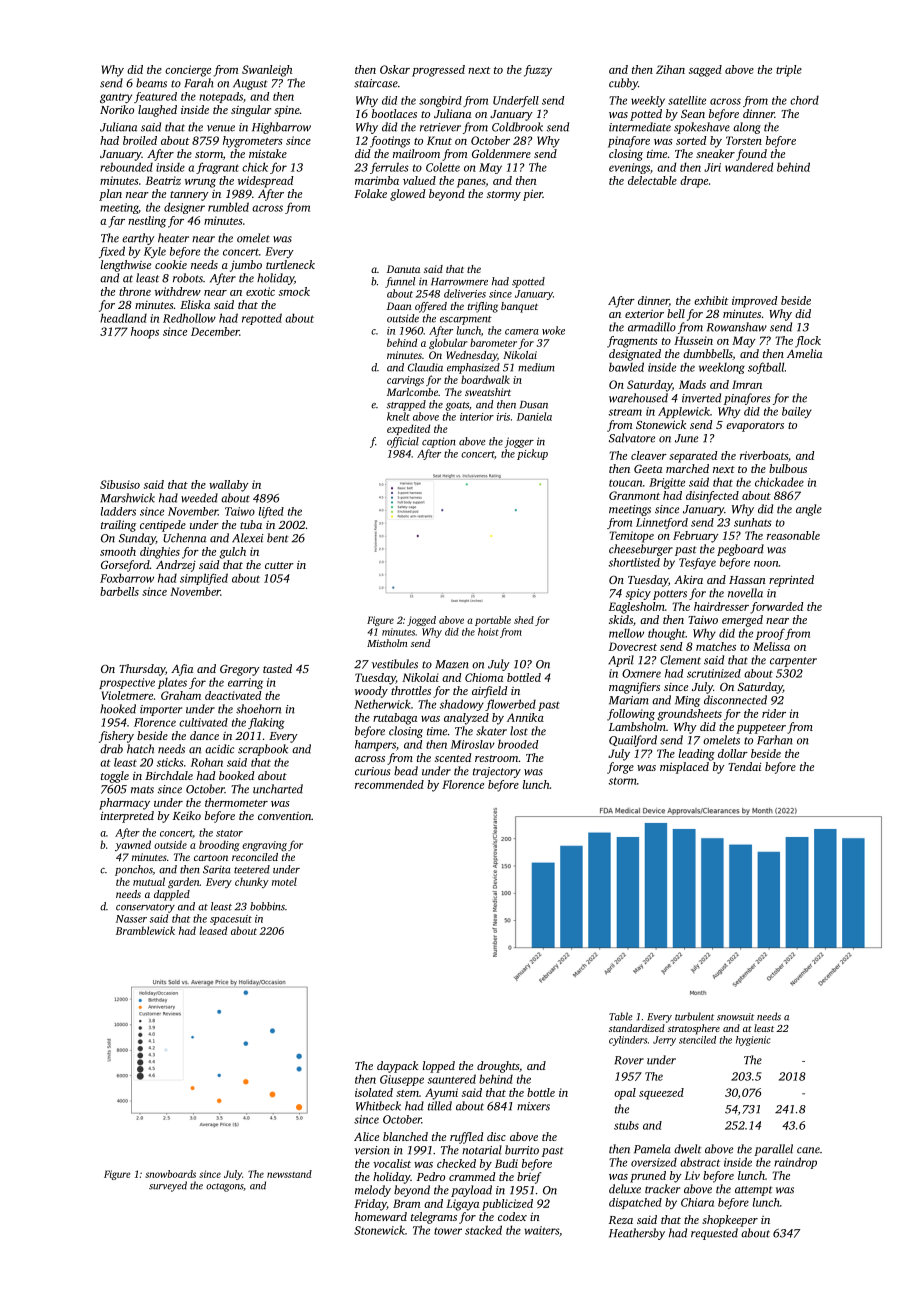 The height and width of the screenshot is (1308, 924). I want to click on tuba, so click(251, 524).
